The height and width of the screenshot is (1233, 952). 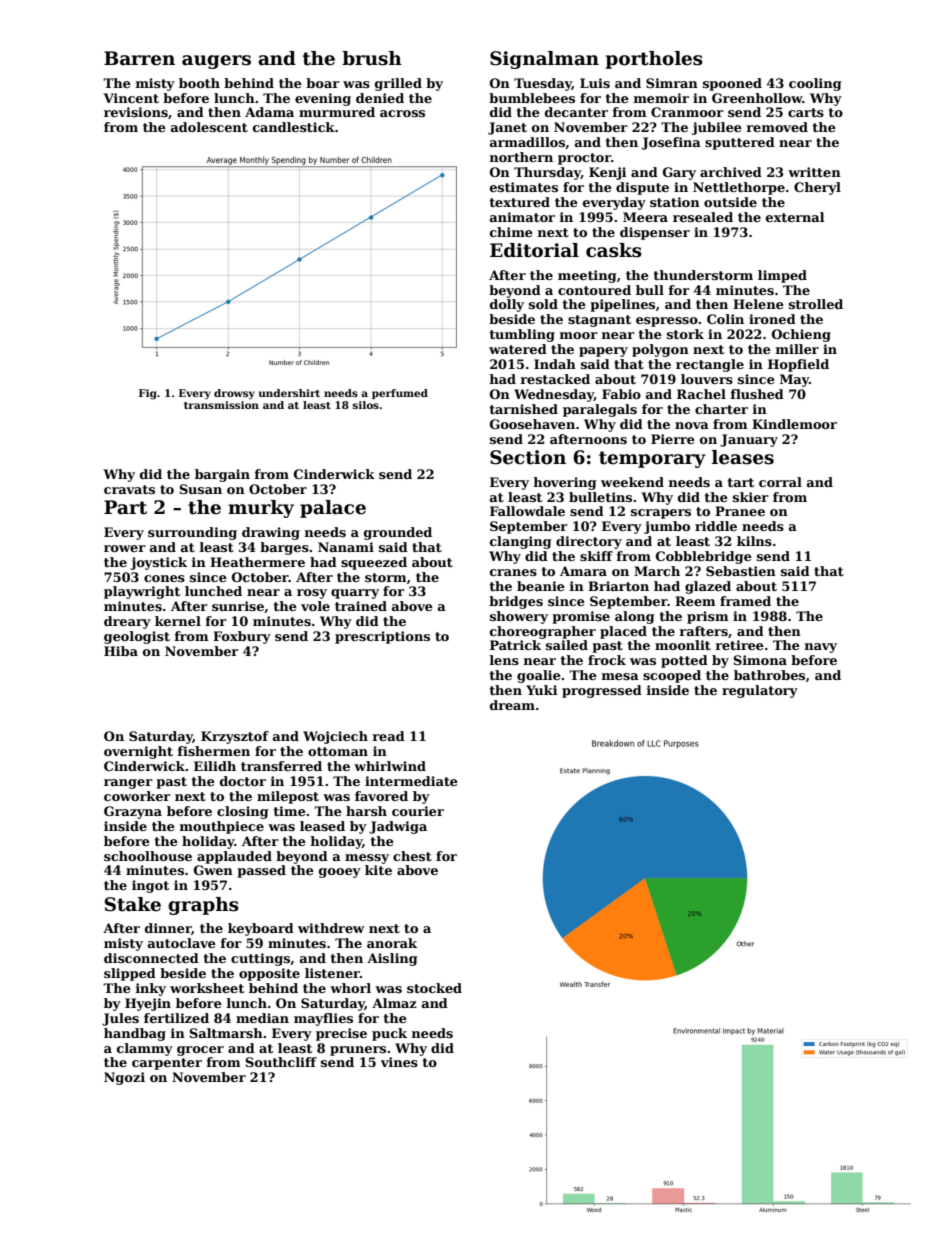 I want to click on grounded, so click(x=398, y=533).
